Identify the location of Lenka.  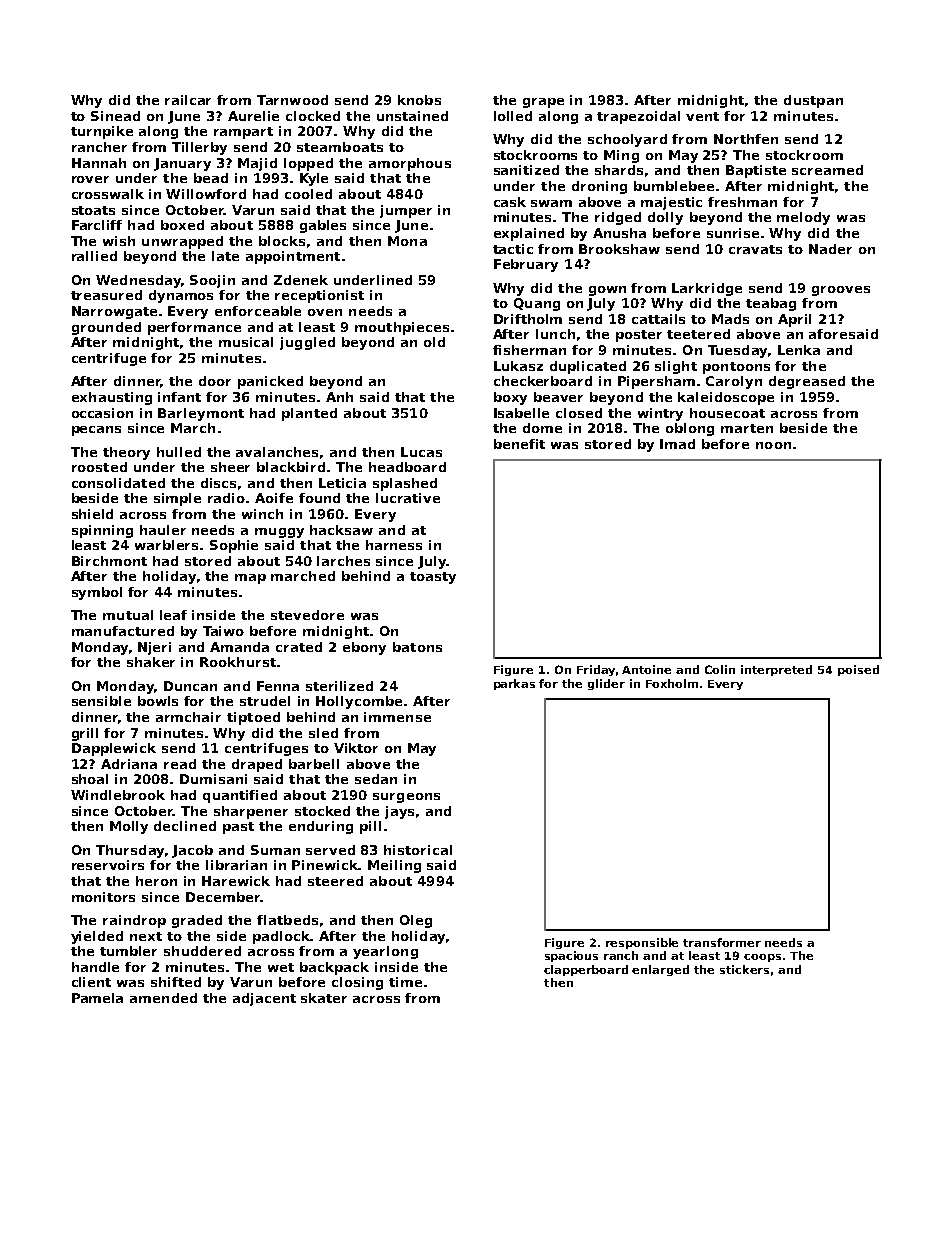
(799, 350).
